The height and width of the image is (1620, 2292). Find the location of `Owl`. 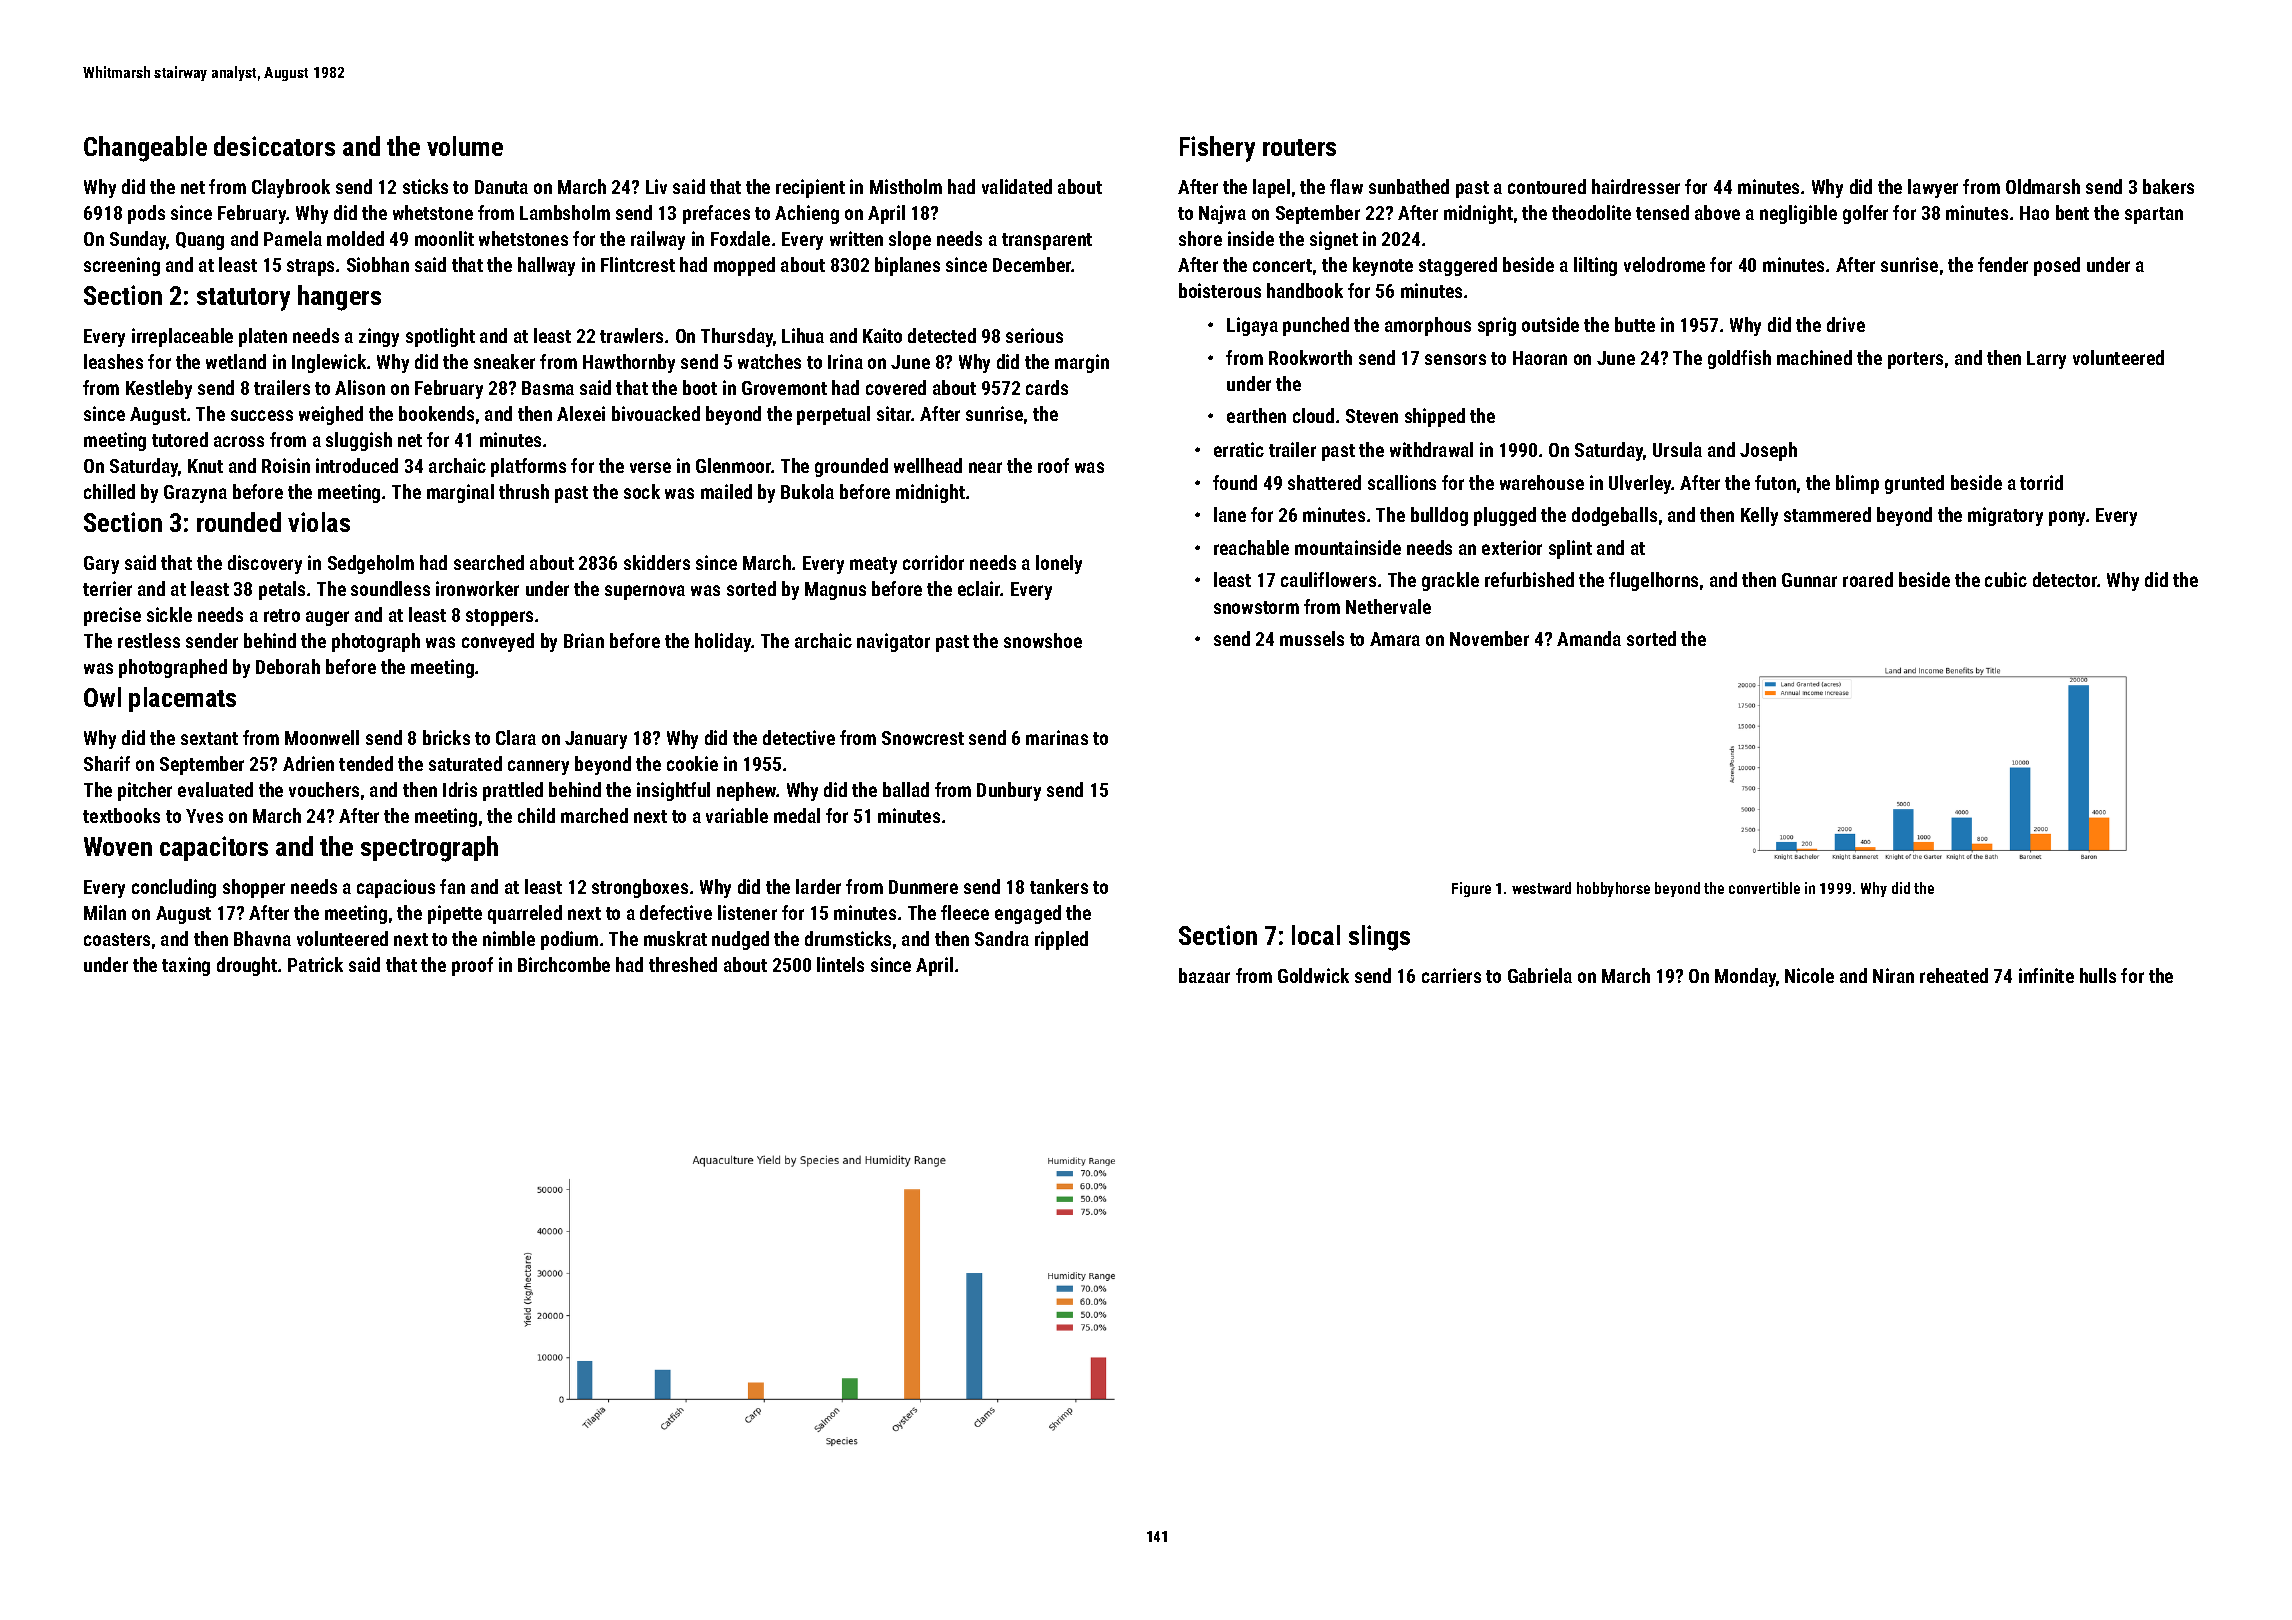

Owl is located at coordinates (102, 697).
